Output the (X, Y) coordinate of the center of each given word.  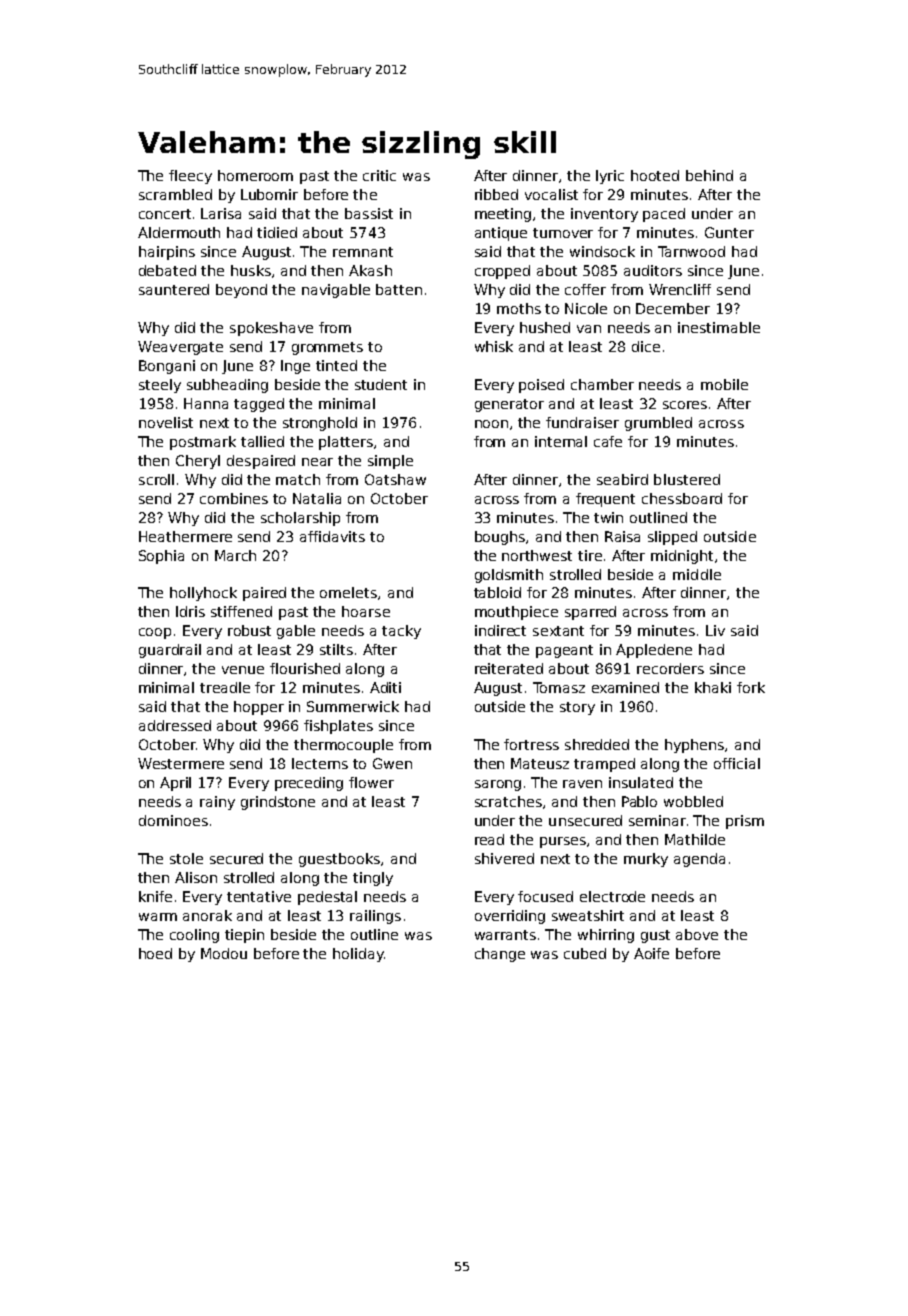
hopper (259, 708)
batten (399, 289)
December (673, 308)
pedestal (327, 898)
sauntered (174, 289)
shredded (597, 744)
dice (646, 346)
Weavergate (180, 348)
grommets (327, 348)
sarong (498, 785)
